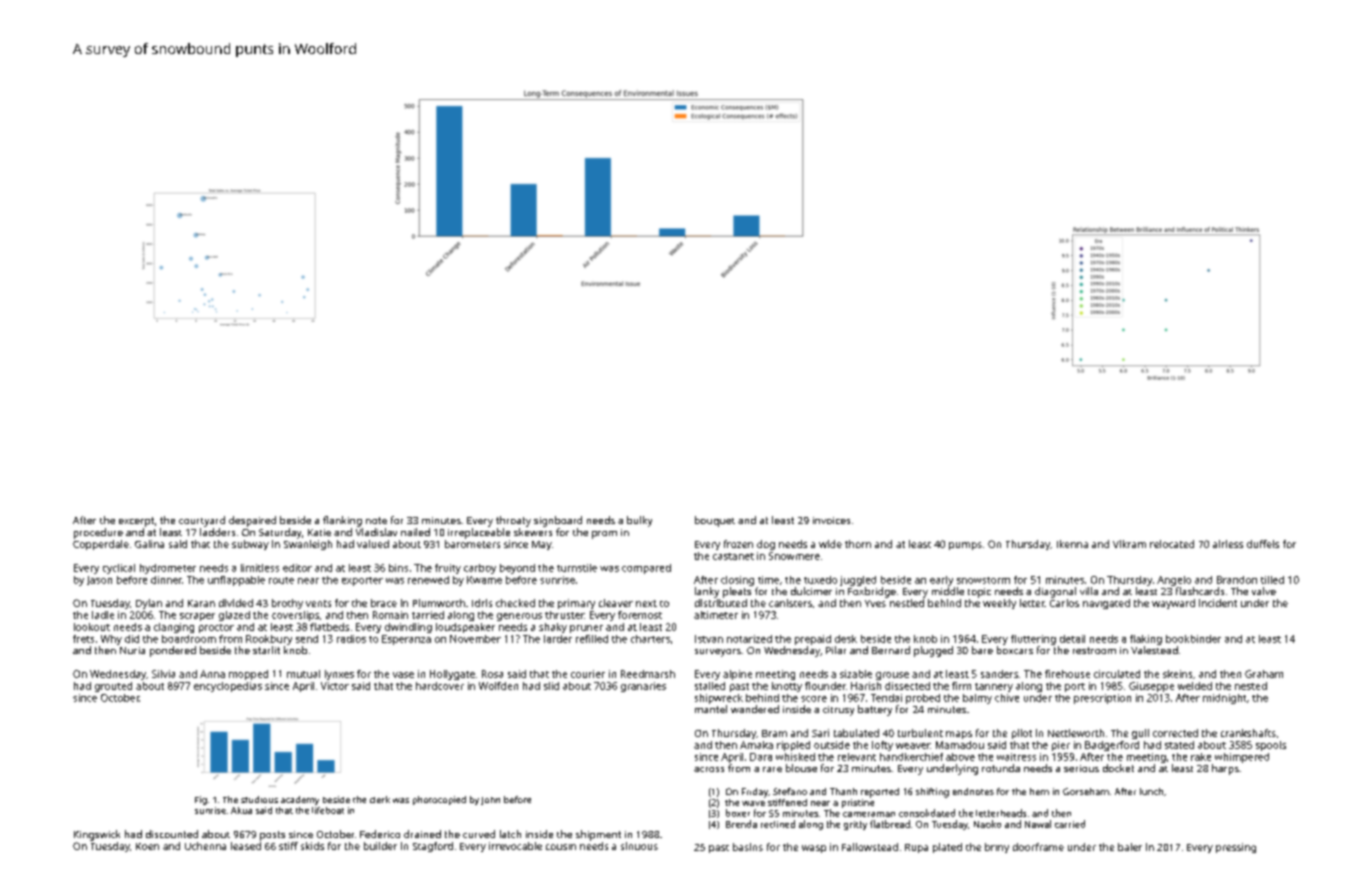 The image size is (1372, 887). What do you see at coordinates (1263, 544) in the screenshot?
I see `duffels` at bounding box center [1263, 544].
